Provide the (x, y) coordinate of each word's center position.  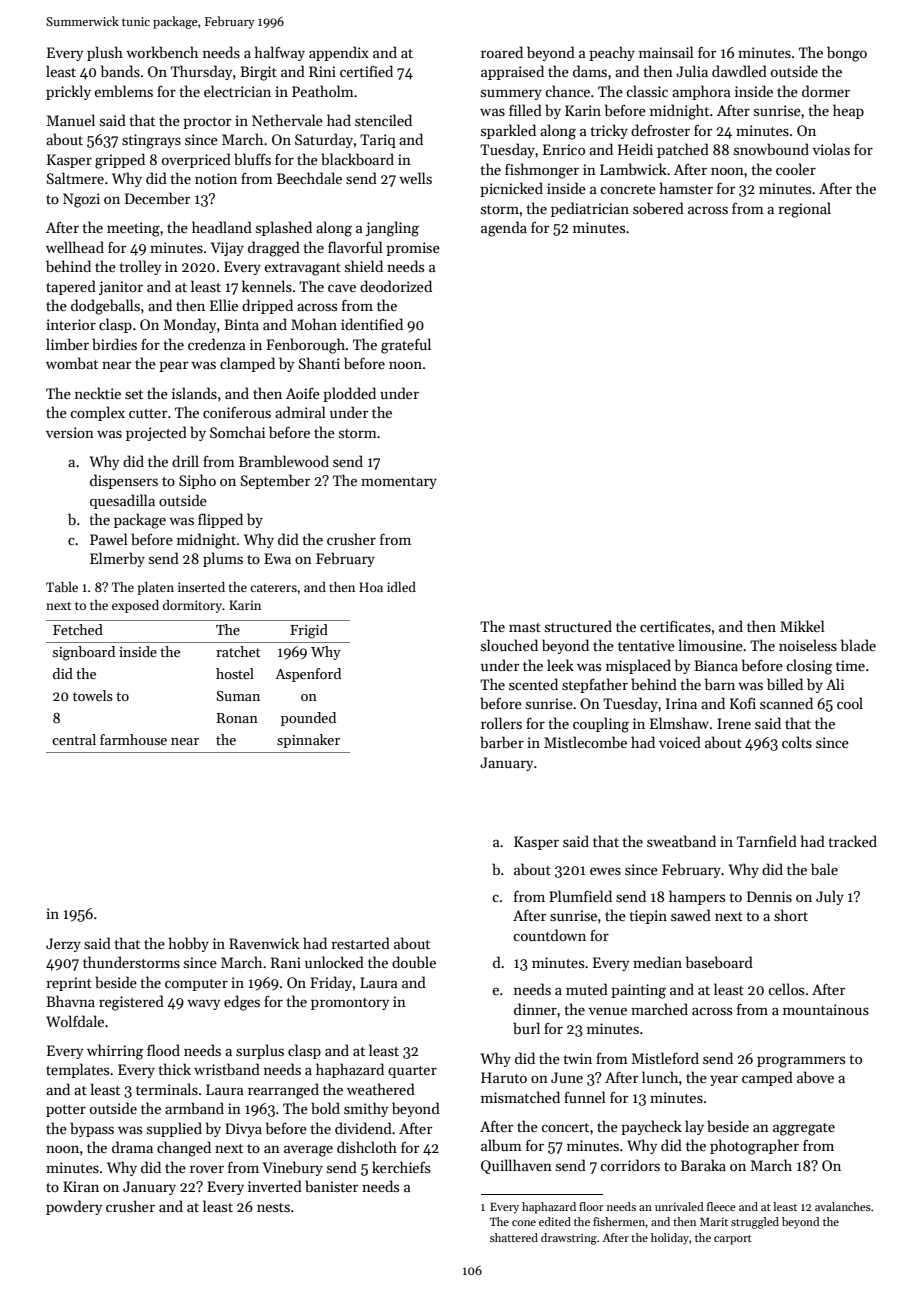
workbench (162, 52)
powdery (74, 1207)
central (74, 739)
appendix (339, 53)
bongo (847, 54)
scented (533, 684)
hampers (697, 897)
